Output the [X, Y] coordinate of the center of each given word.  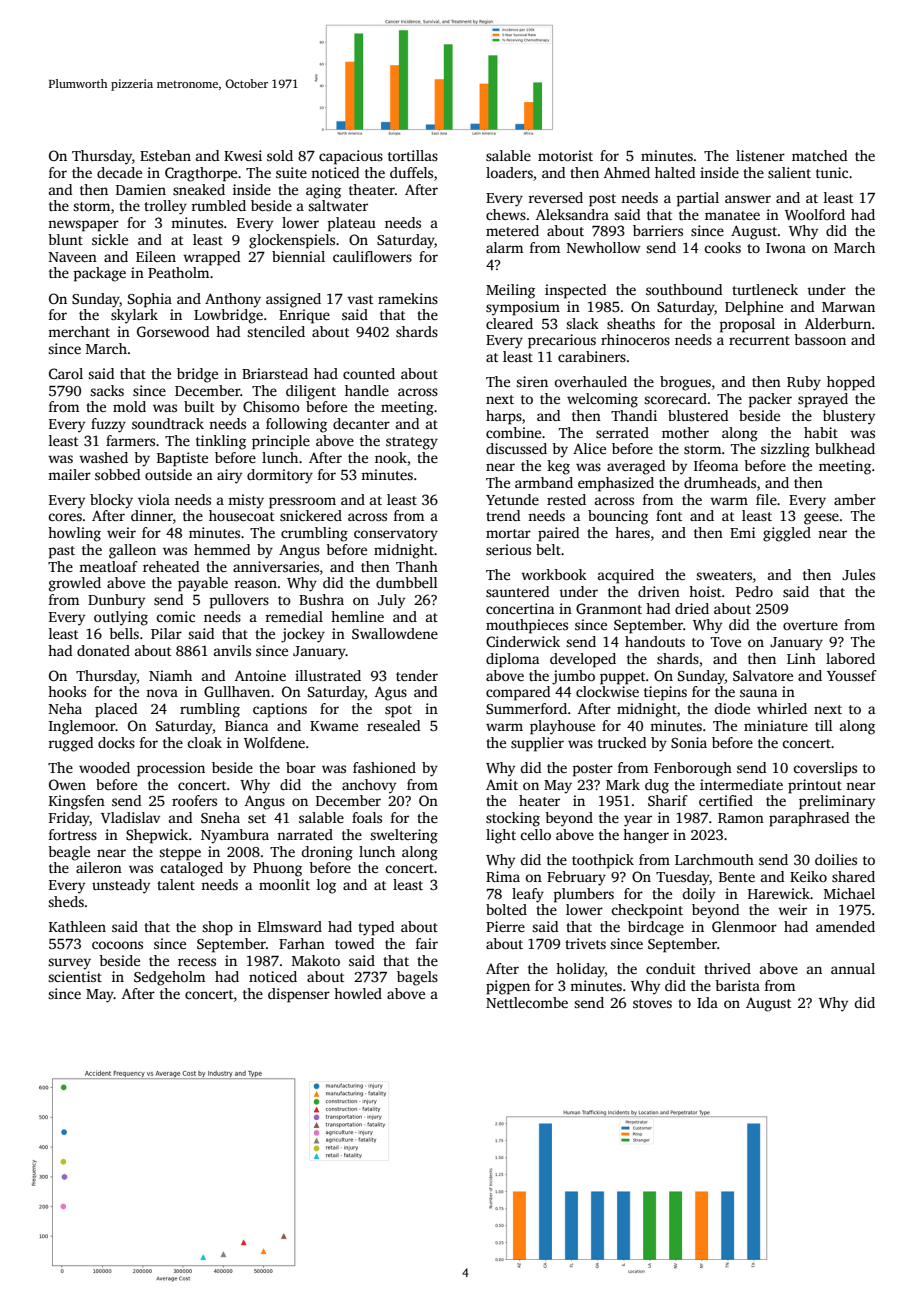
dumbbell [407, 582]
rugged [70, 744]
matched [819, 155]
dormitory [280, 476]
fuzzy [108, 425]
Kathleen [77, 926]
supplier [537, 744]
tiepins [665, 693]
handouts [655, 641]
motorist [565, 155]
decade [119, 172]
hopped [851, 383]
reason [255, 584]
